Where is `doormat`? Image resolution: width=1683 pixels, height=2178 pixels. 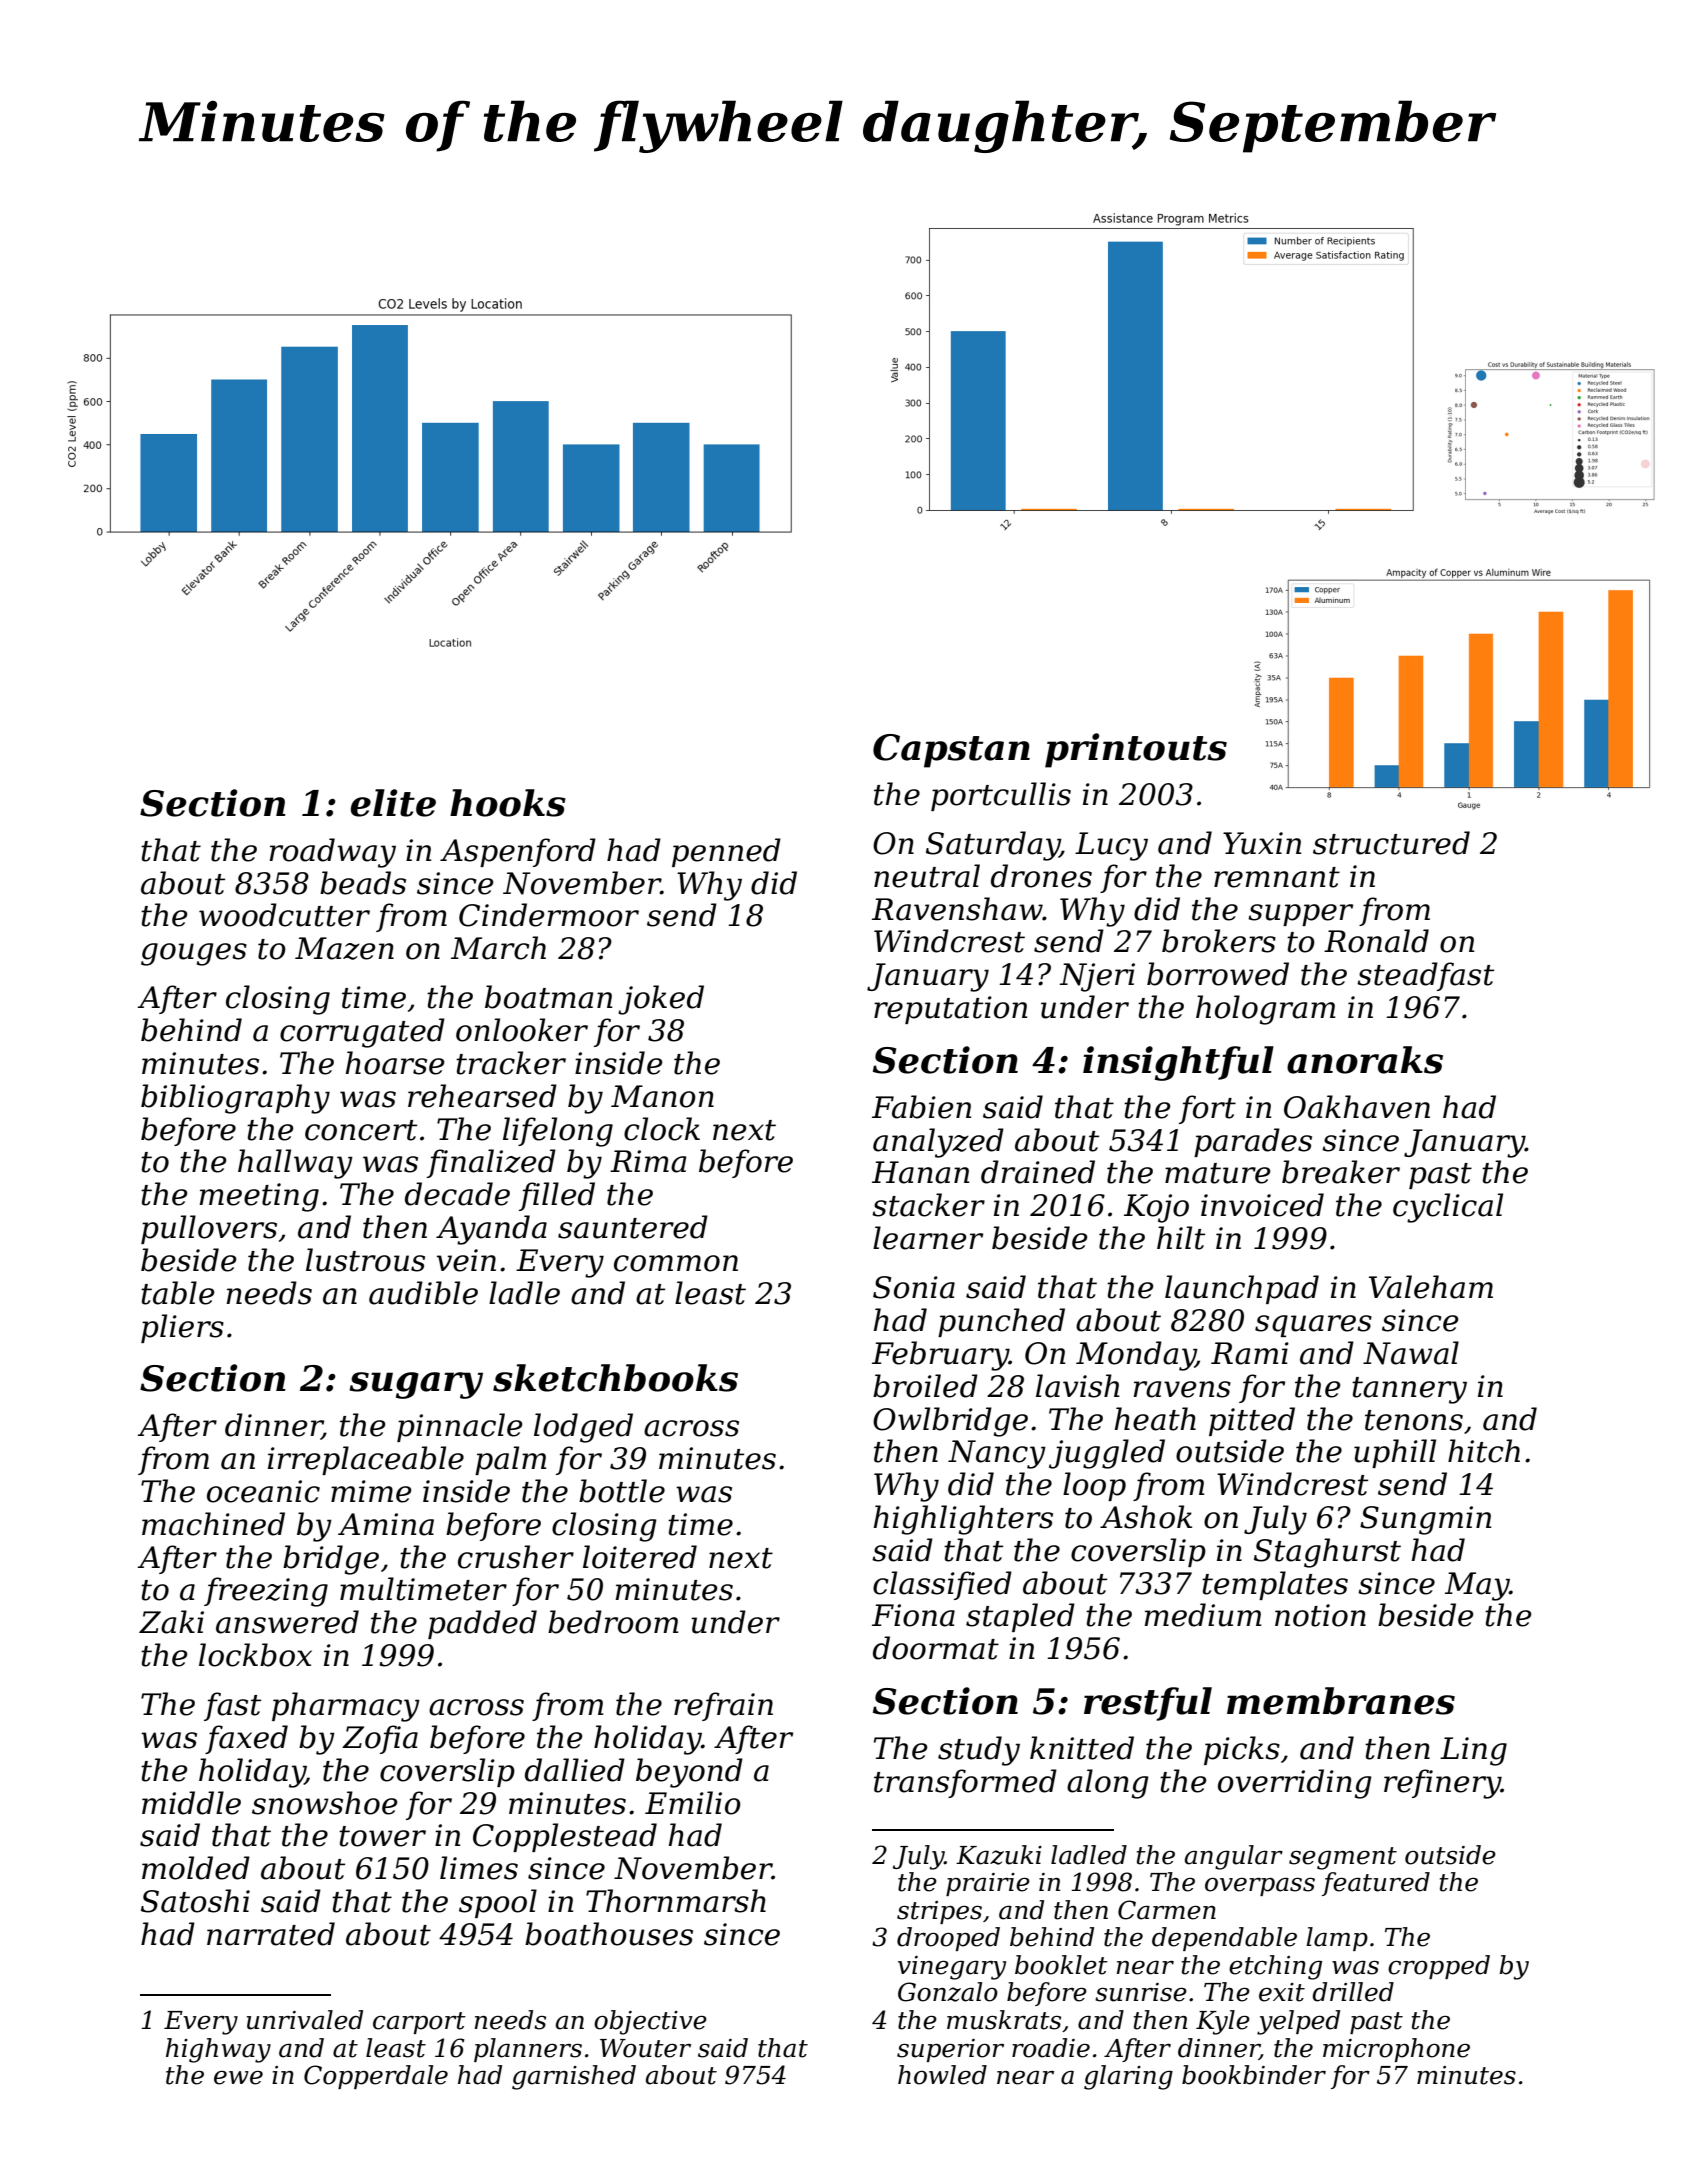 doormat is located at coordinates (936, 1648).
